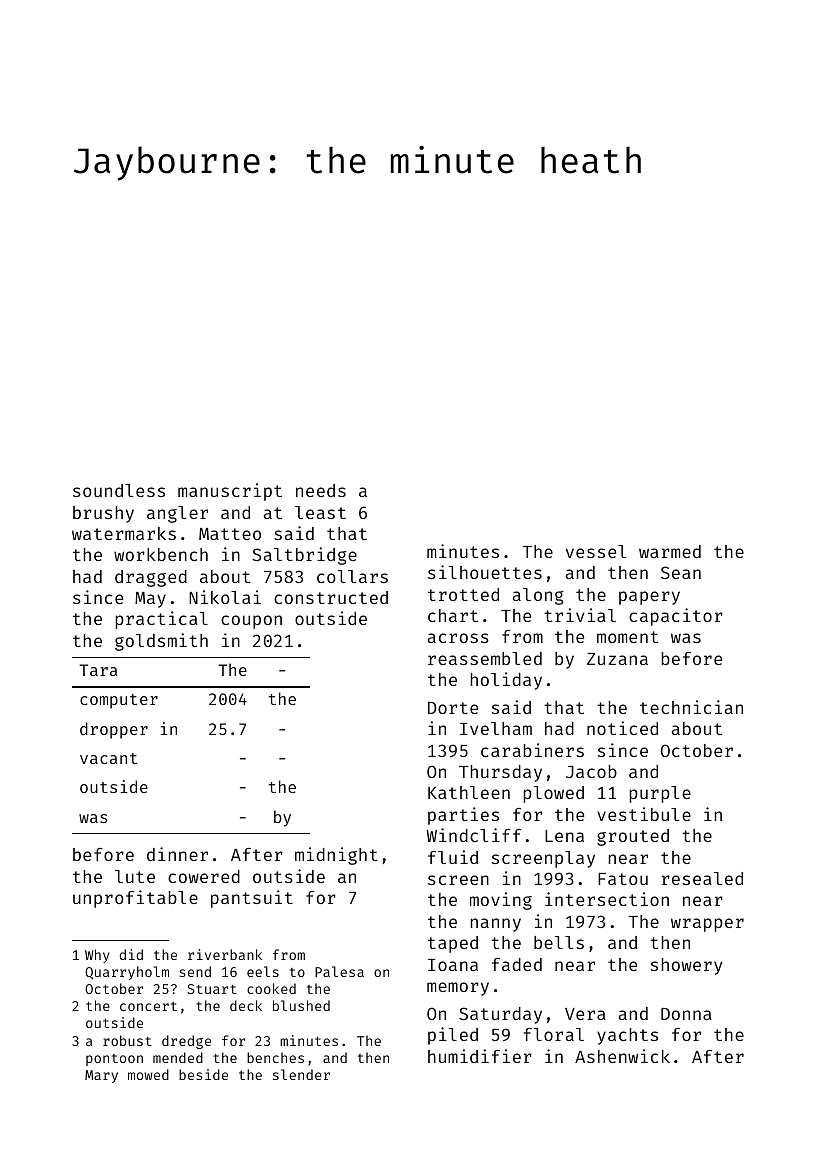 This document has width=824, height=1169. What do you see at coordinates (161, 642) in the document?
I see `goldsmith` at bounding box center [161, 642].
